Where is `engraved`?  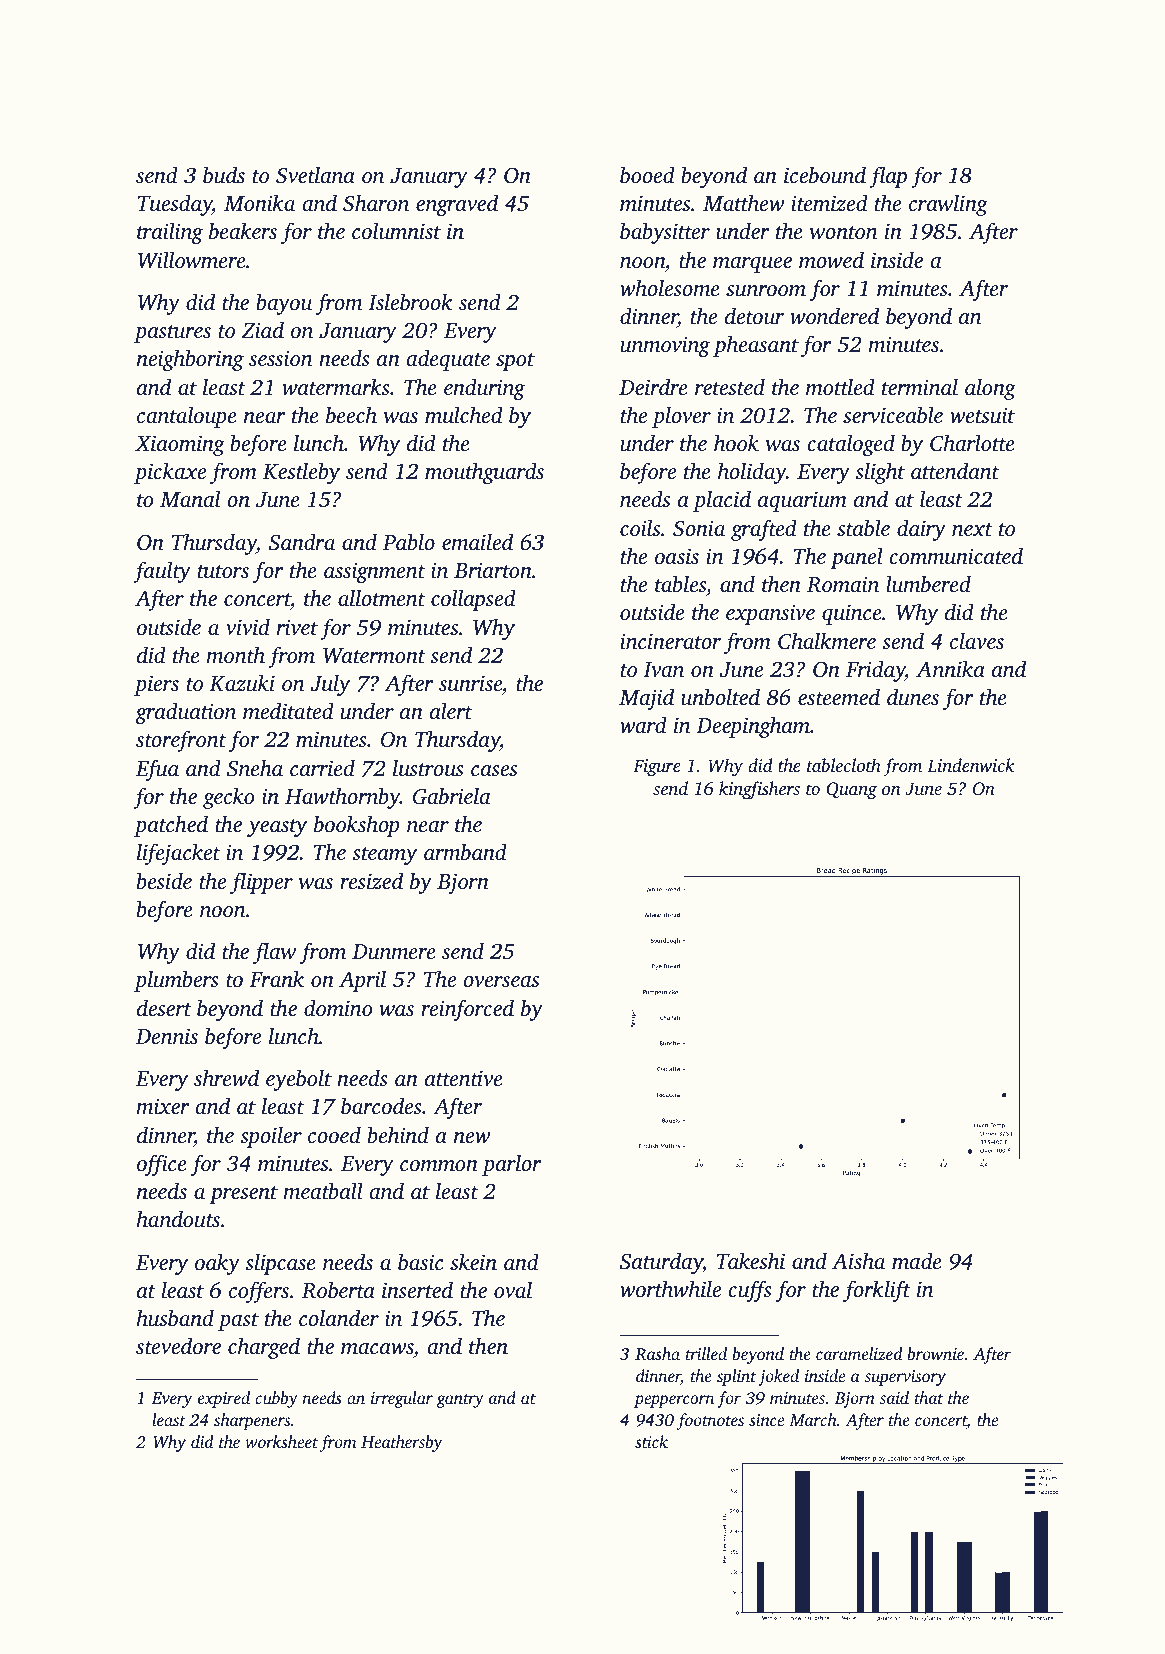 engraved is located at coordinates (457, 205).
